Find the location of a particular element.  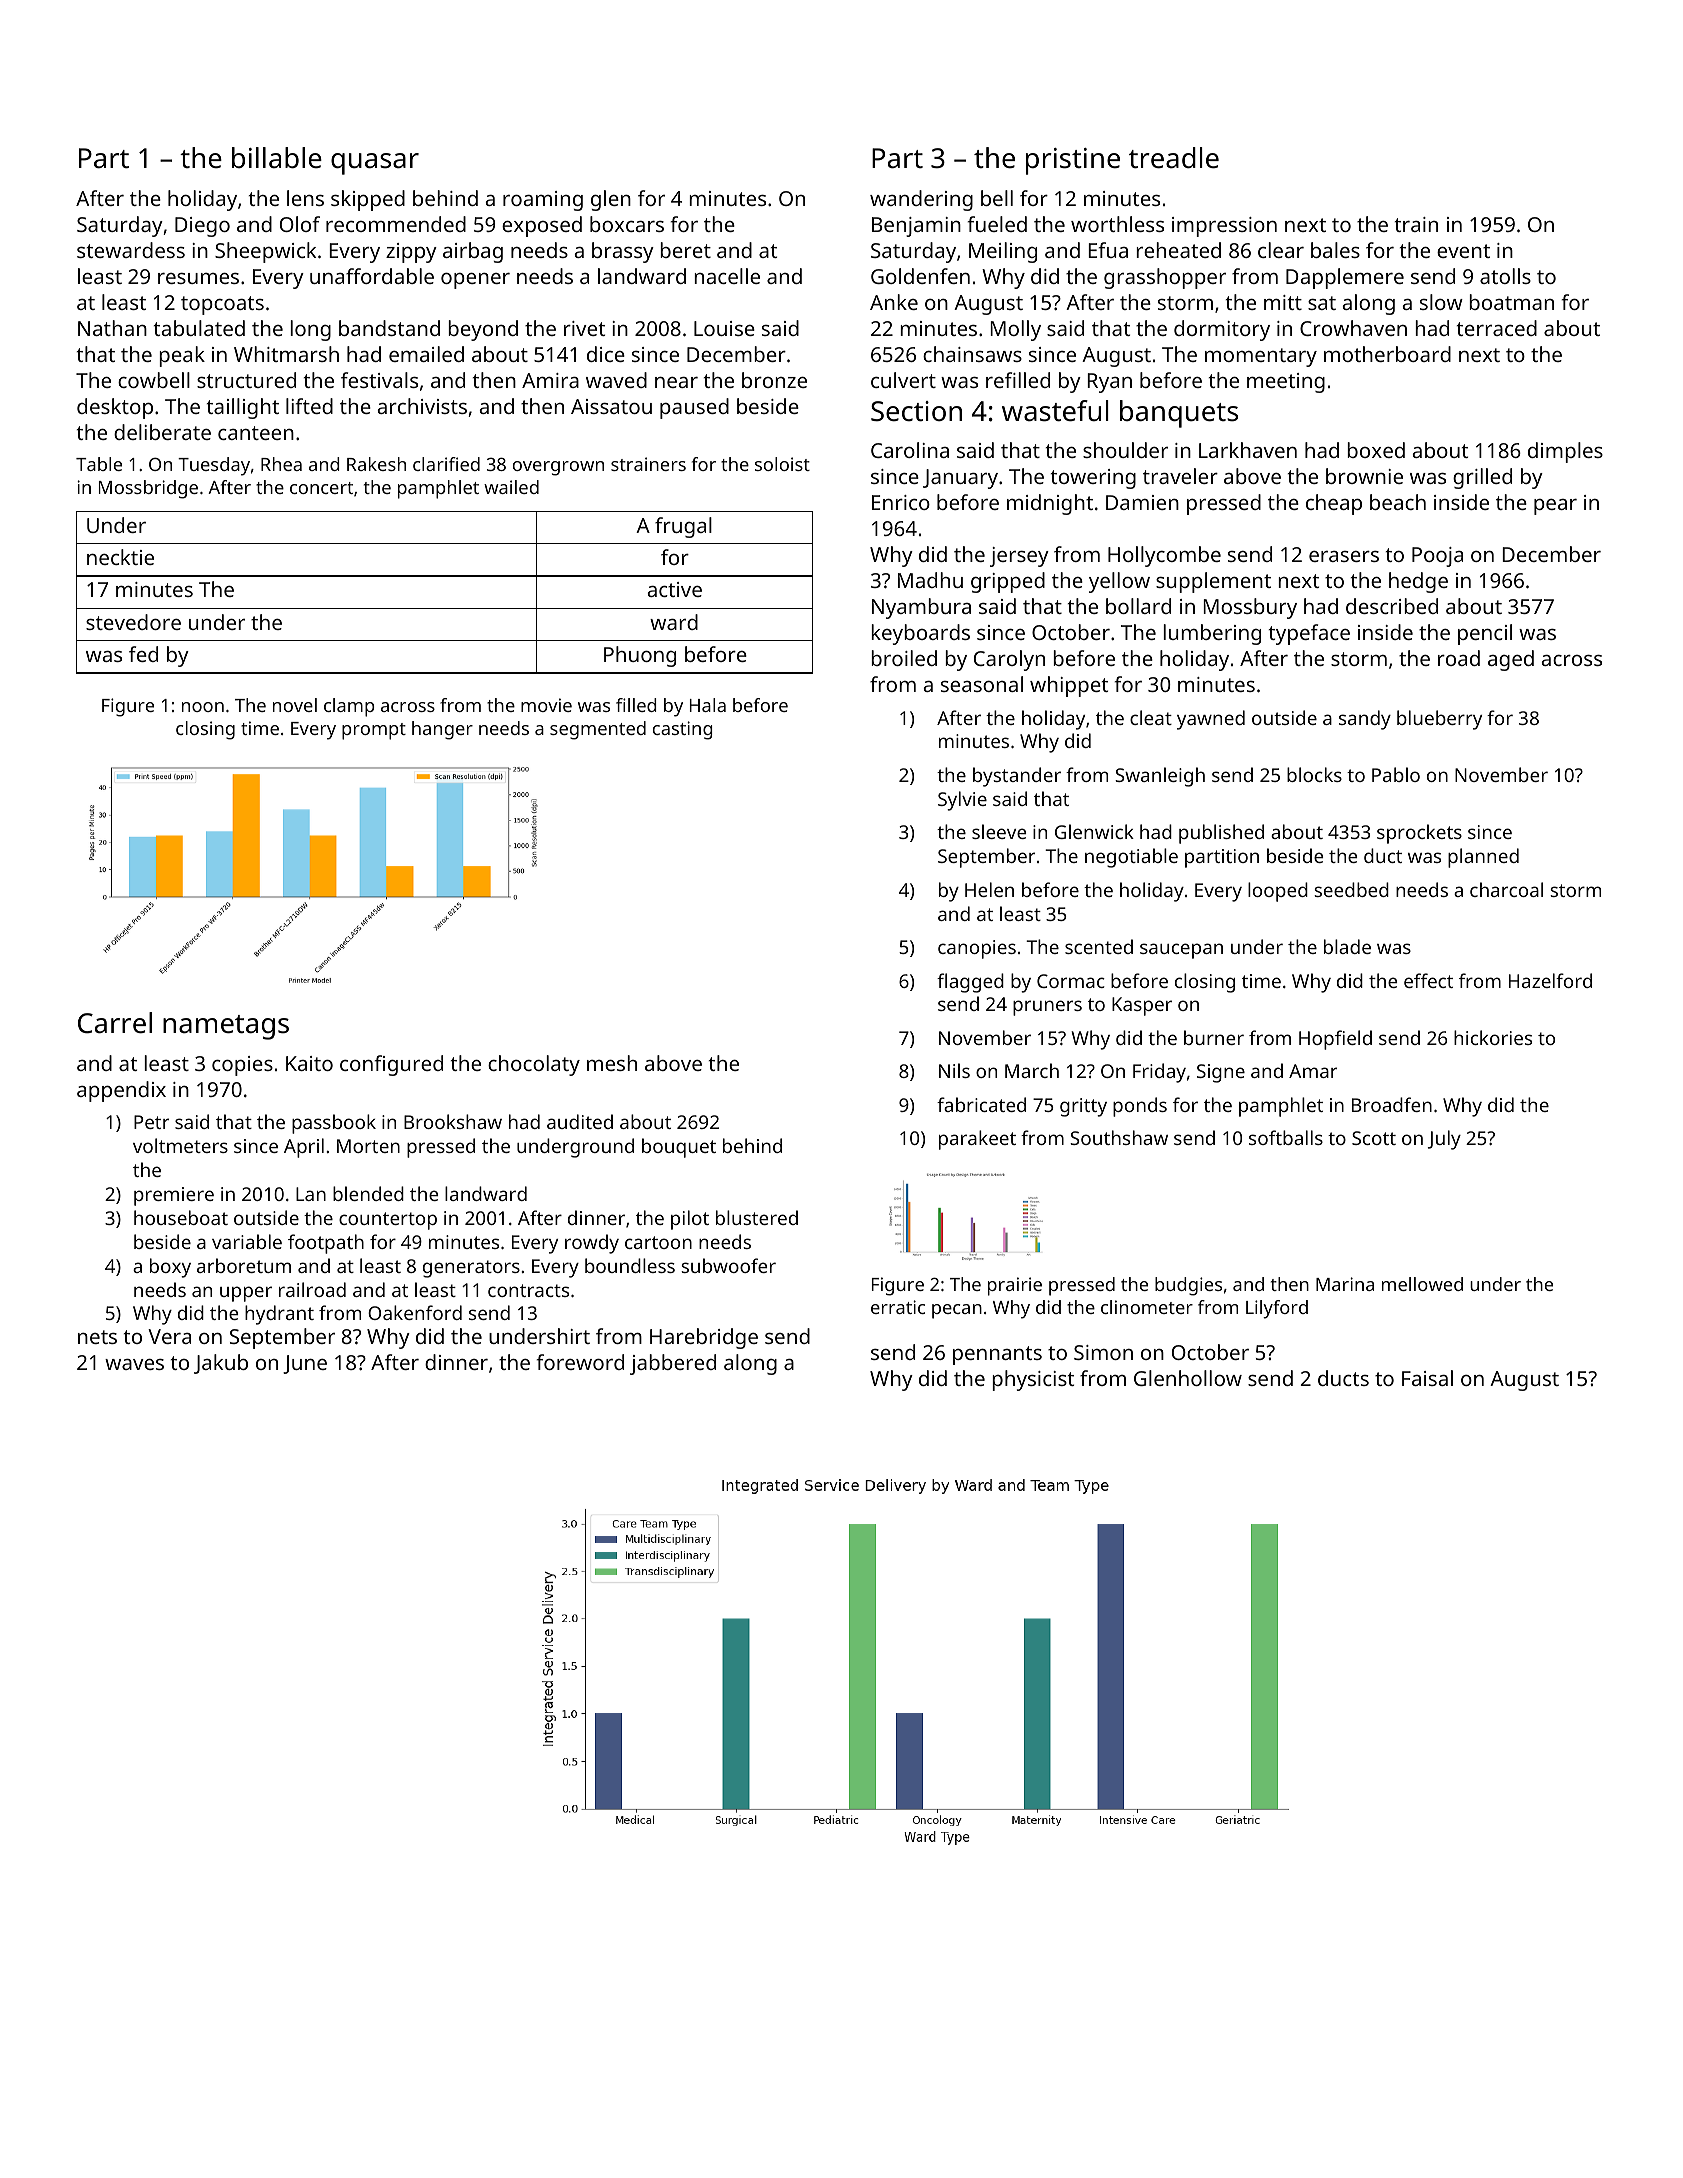

gritty is located at coordinates (1083, 1107).
